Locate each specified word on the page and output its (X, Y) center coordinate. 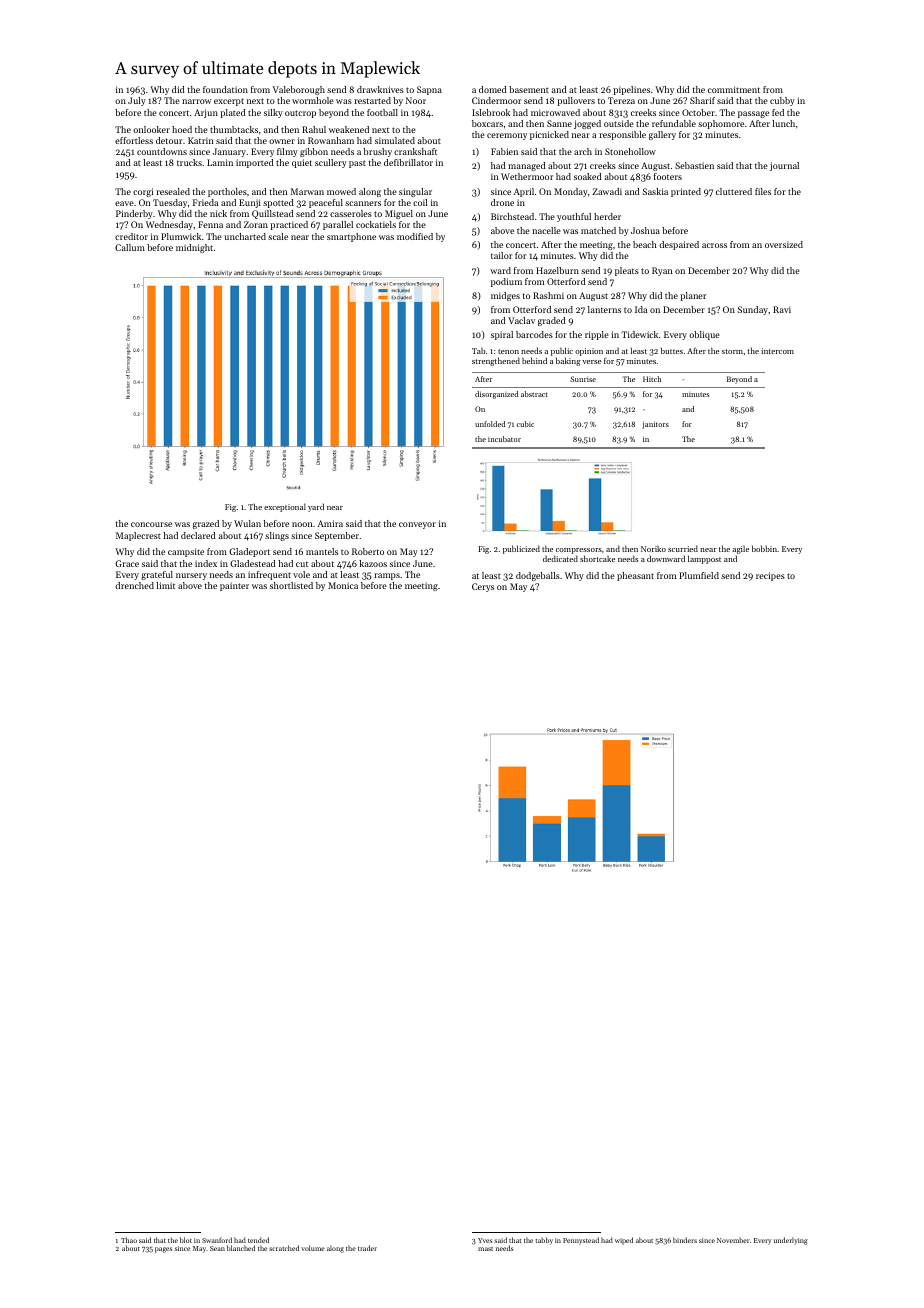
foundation (225, 89)
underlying (791, 1241)
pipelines (631, 90)
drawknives (380, 89)
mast (485, 1249)
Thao (129, 1240)
